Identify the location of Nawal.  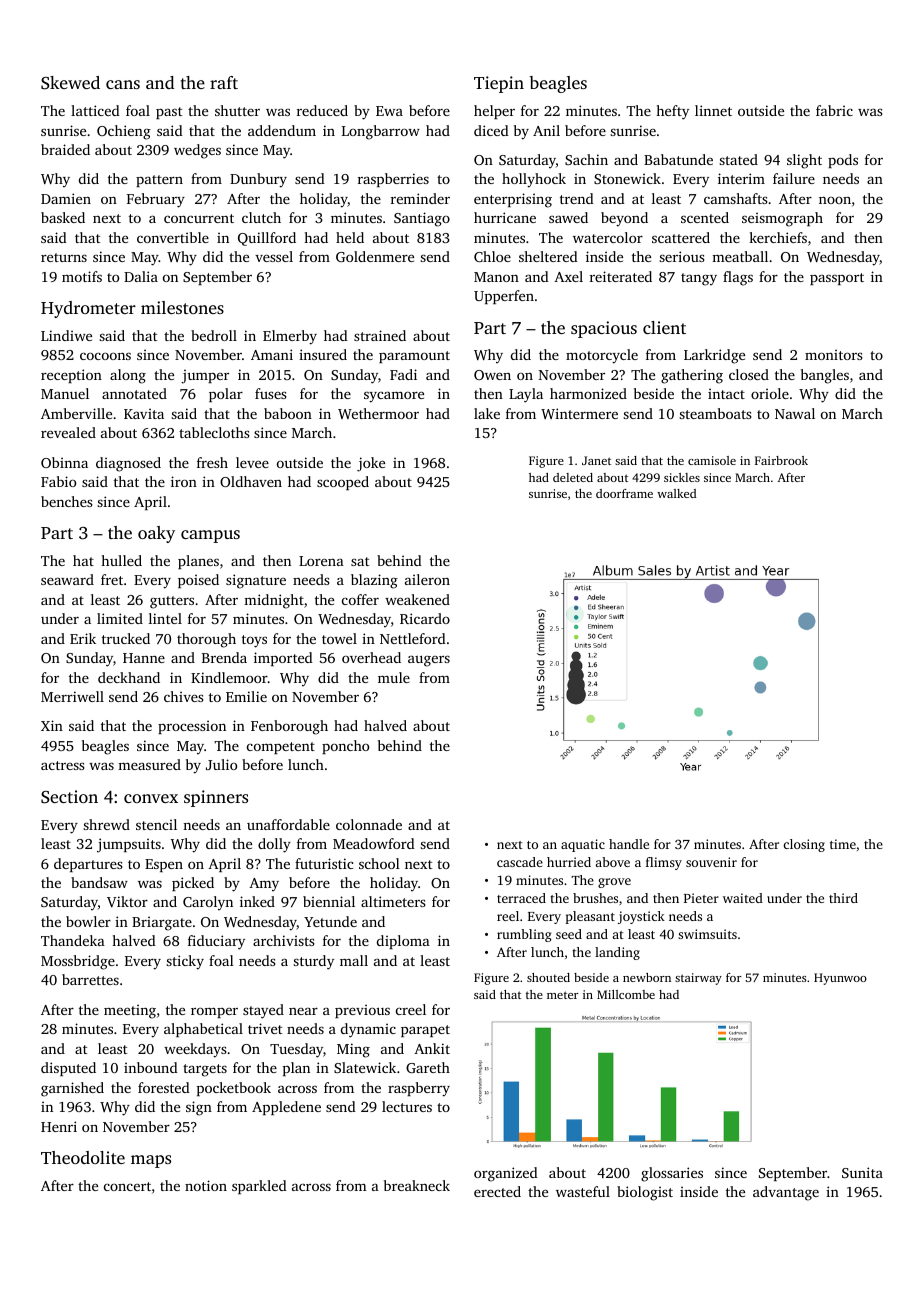
(795, 413).
